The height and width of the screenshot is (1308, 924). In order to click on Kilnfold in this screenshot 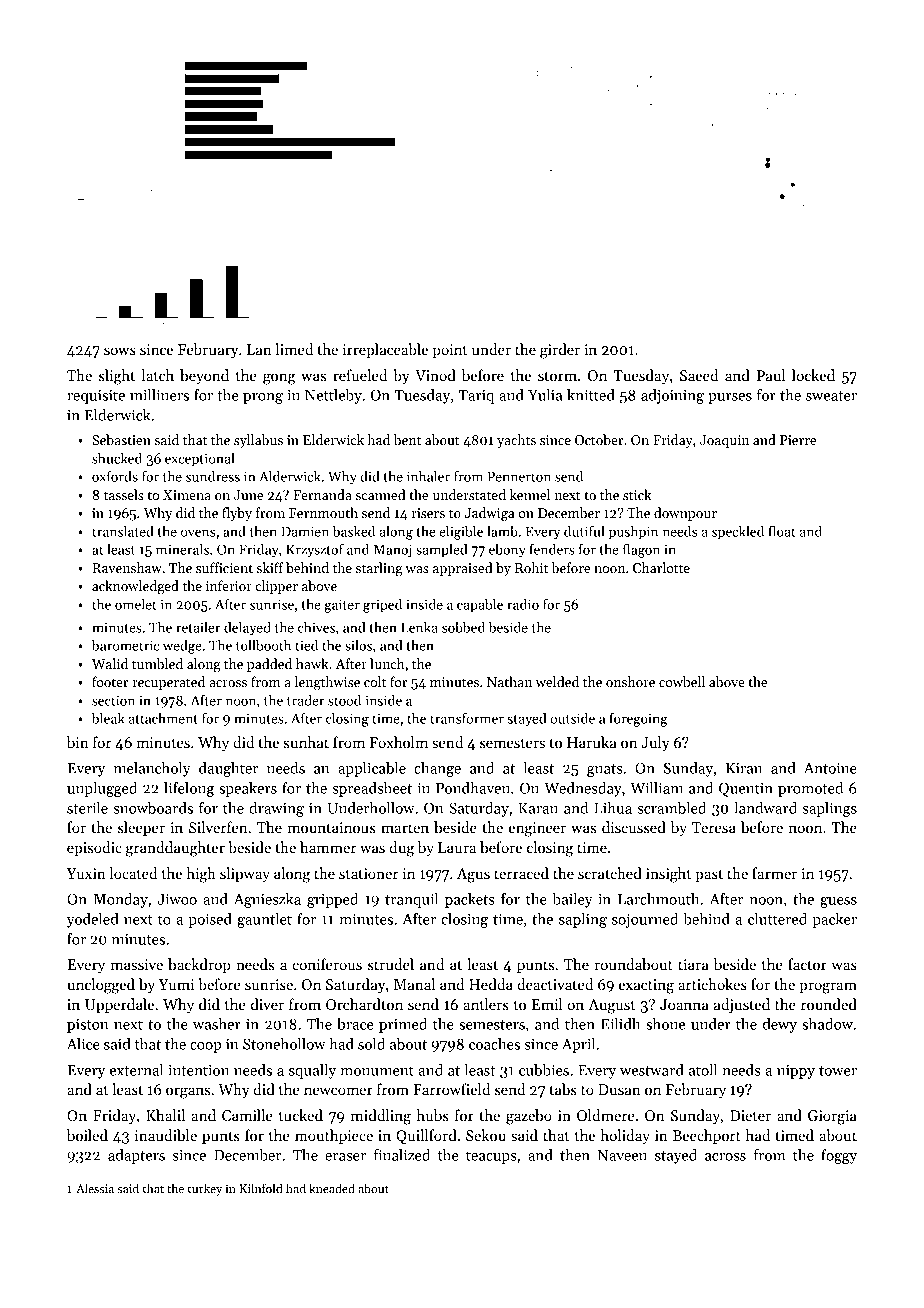, I will do `click(261, 1188)`.
